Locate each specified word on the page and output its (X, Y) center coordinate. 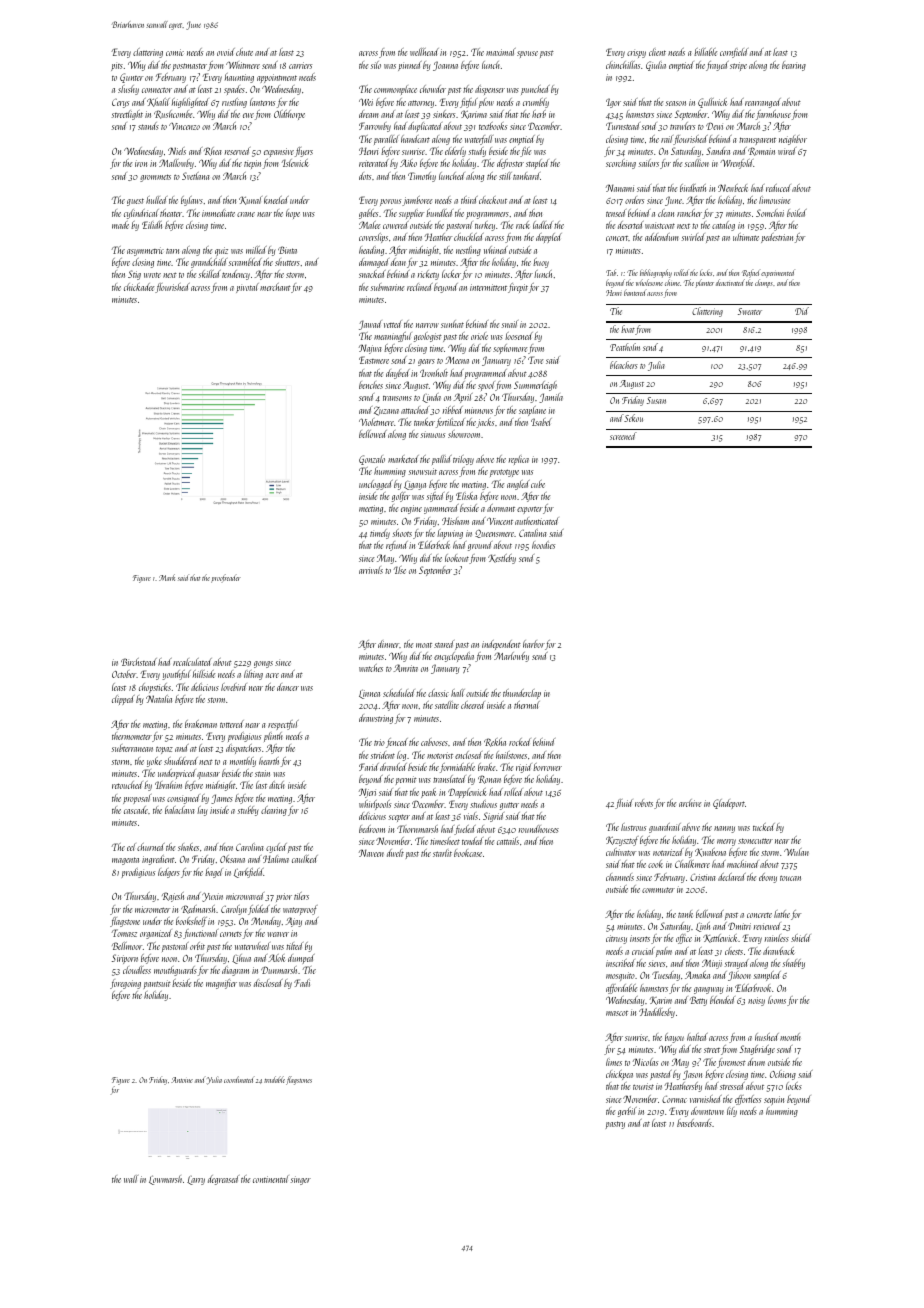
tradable (274, 1079)
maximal (501, 52)
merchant (275, 287)
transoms (397, 398)
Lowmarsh (165, 1180)
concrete (759, 915)
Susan (656, 400)
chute (244, 52)
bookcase (468, 853)
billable (705, 52)
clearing (274, 811)
